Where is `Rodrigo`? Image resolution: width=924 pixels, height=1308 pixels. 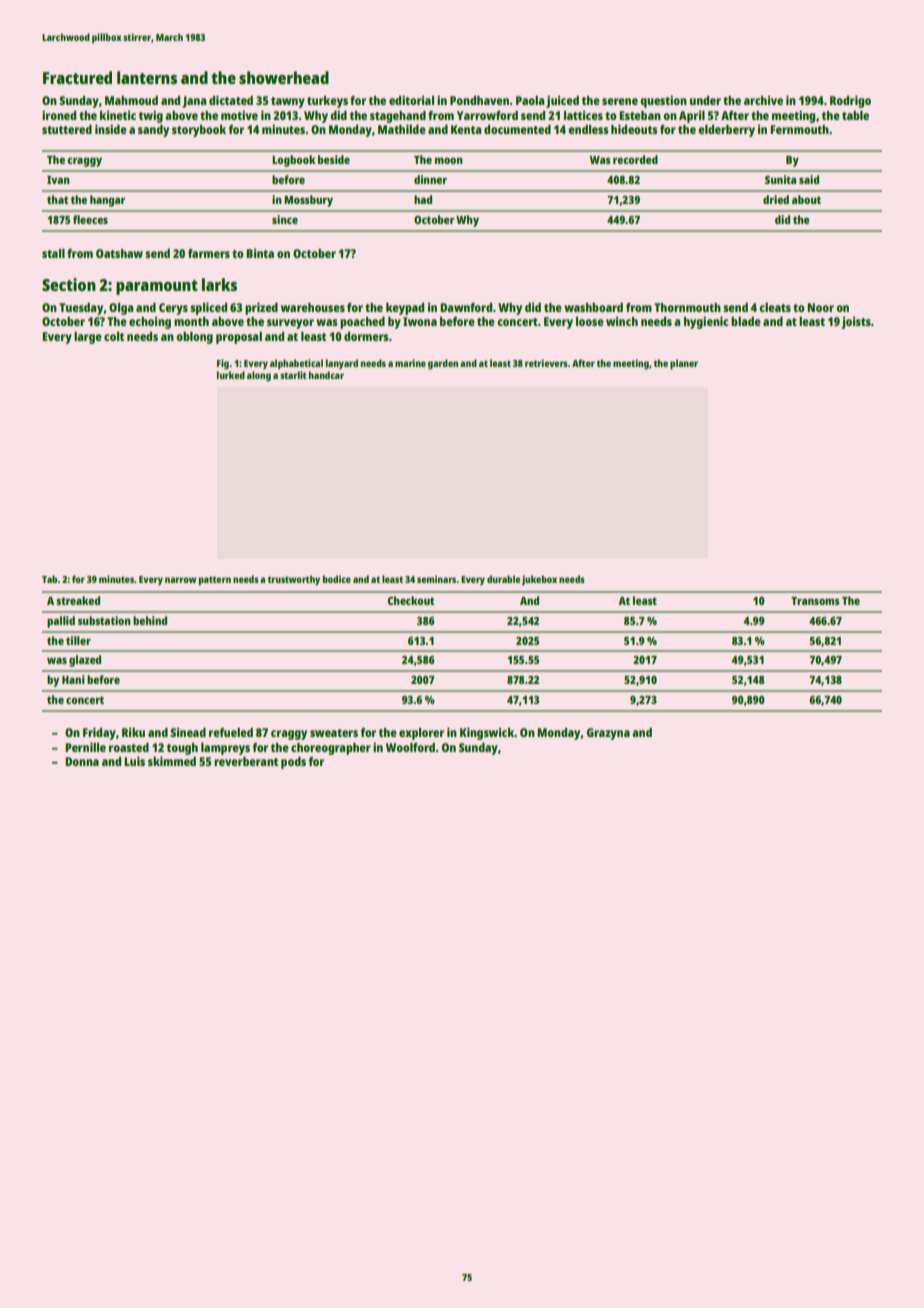
Rodrigo is located at coordinates (850, 101).
